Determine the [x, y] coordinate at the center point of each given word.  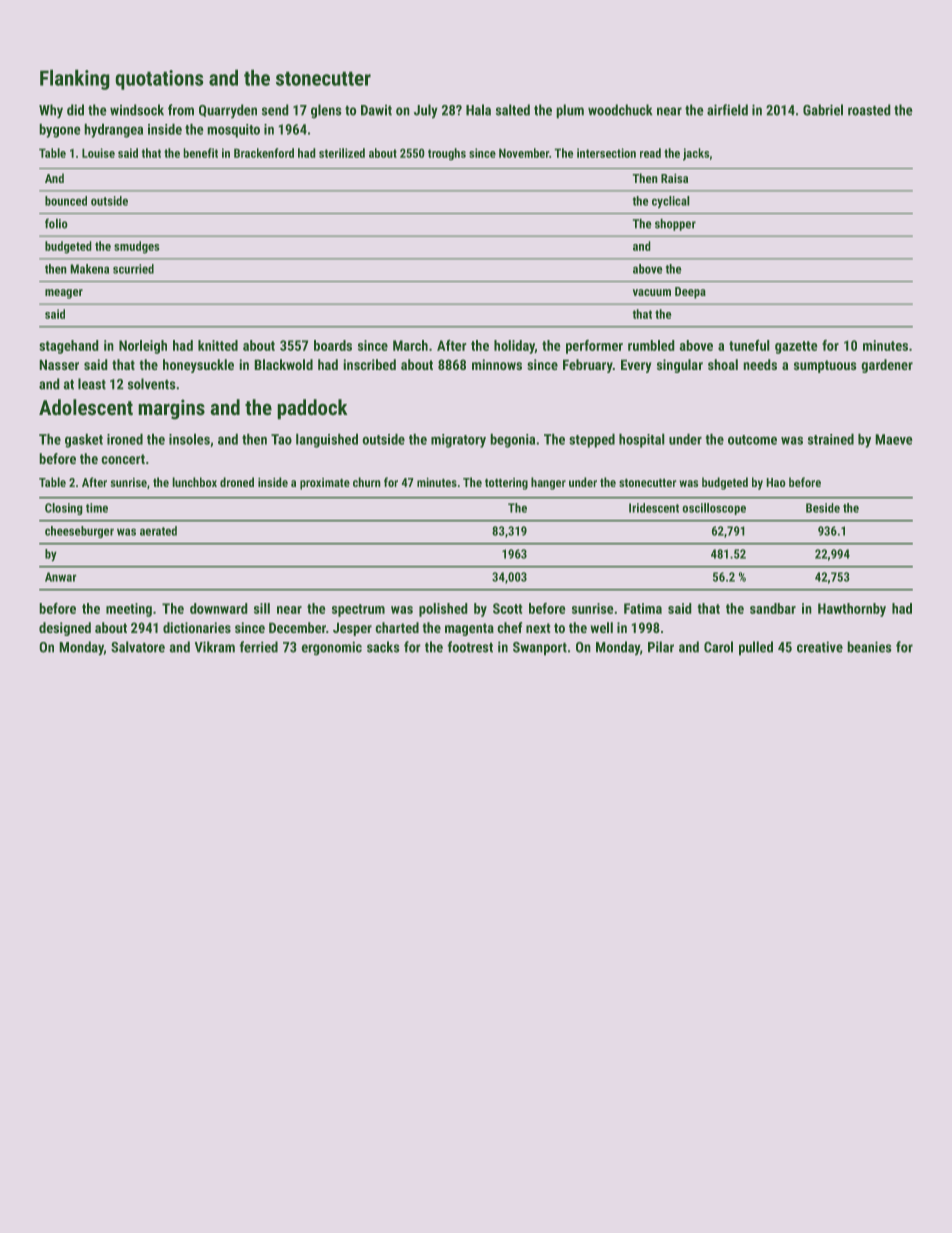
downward [219, 608]
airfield [727, 110]
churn [367, 482]
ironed [125, 439]
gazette [796, 347]
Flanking [75, 79]
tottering [506, 484]
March [410, 345]
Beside [823, 508]
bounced [66, 201]
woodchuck [620, 110]
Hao [776, 482]
